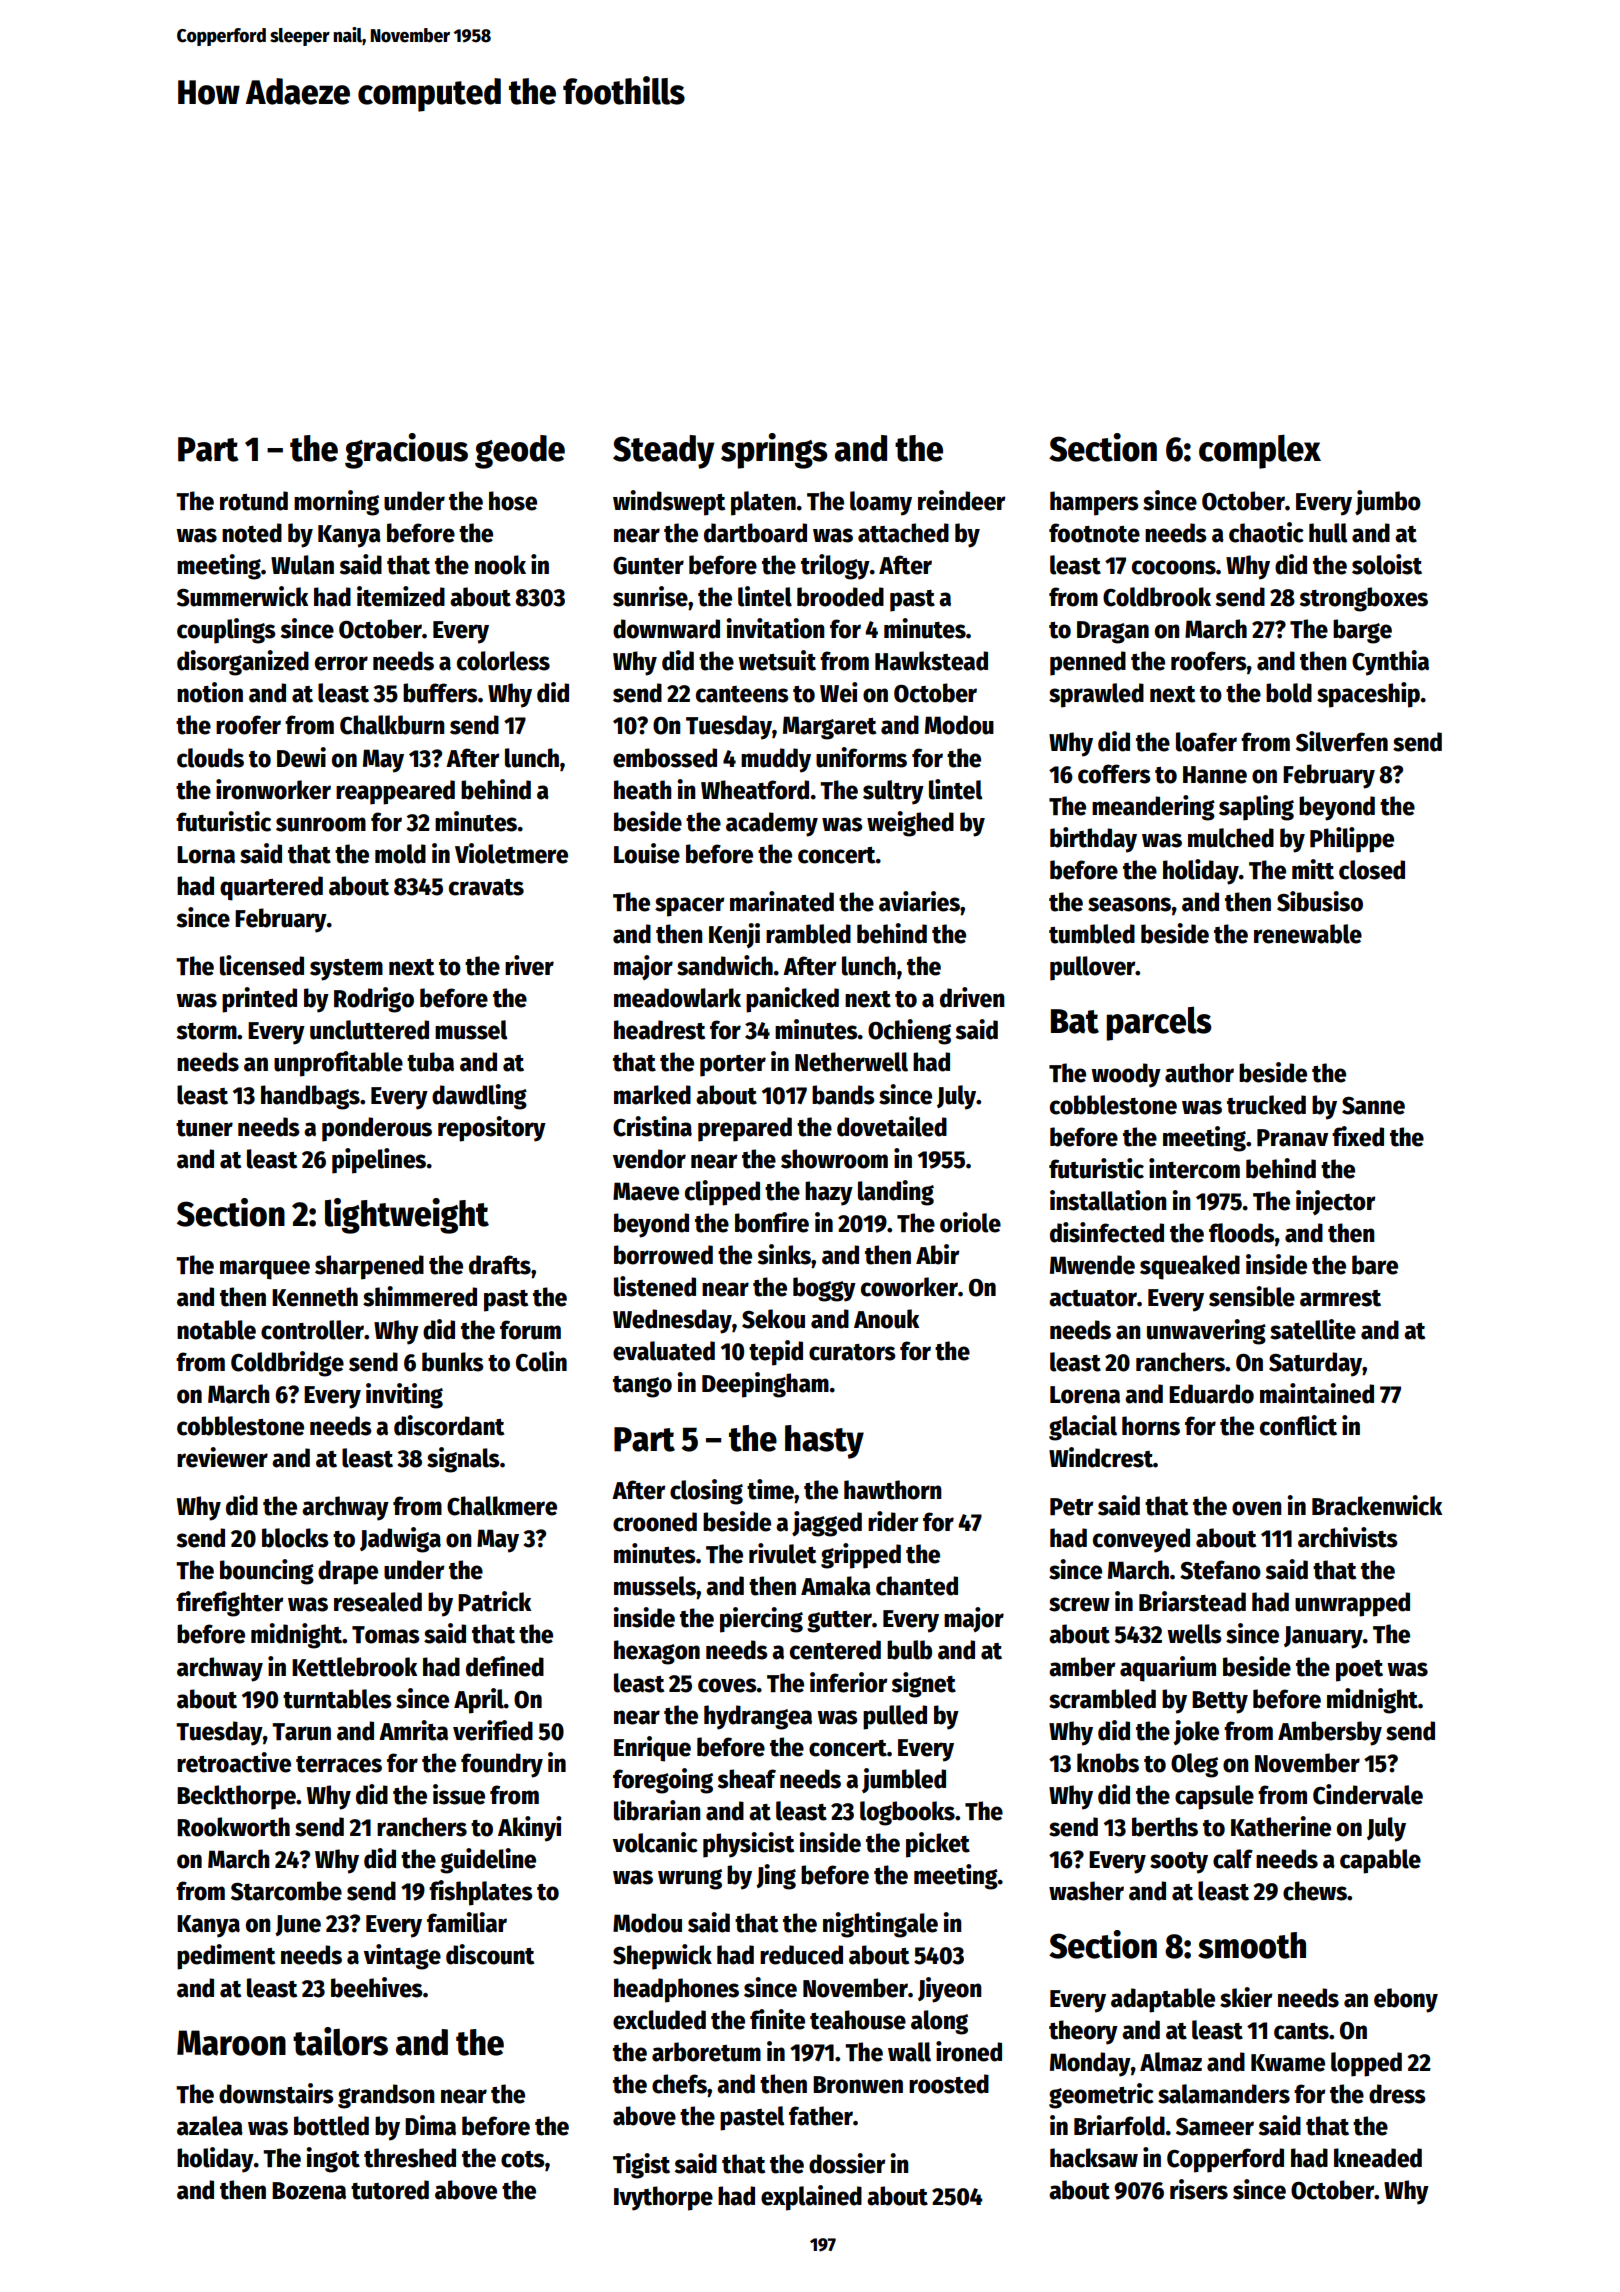 The image size is (1620, 2292). Describe the element at coordinates (824, 1289) in the screenshot. I see `boggy` at that location.
